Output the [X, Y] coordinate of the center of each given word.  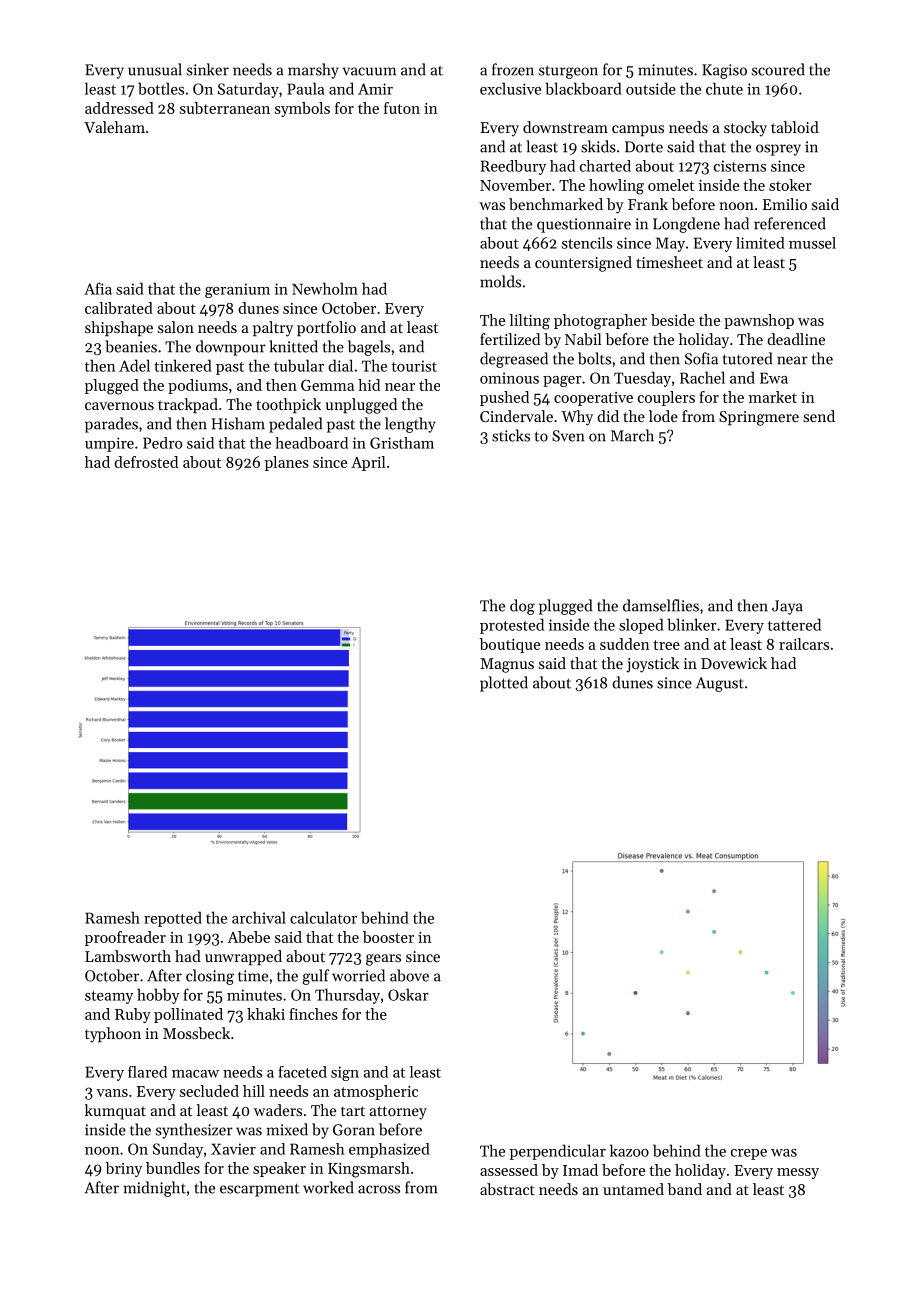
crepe [749, 1154]
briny [123, 1169]
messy [798, 1173]
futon [402, 108]
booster [388, 937]
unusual [155, 69]
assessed [509, 1170]
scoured [778, 69]
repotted [173, 919]
